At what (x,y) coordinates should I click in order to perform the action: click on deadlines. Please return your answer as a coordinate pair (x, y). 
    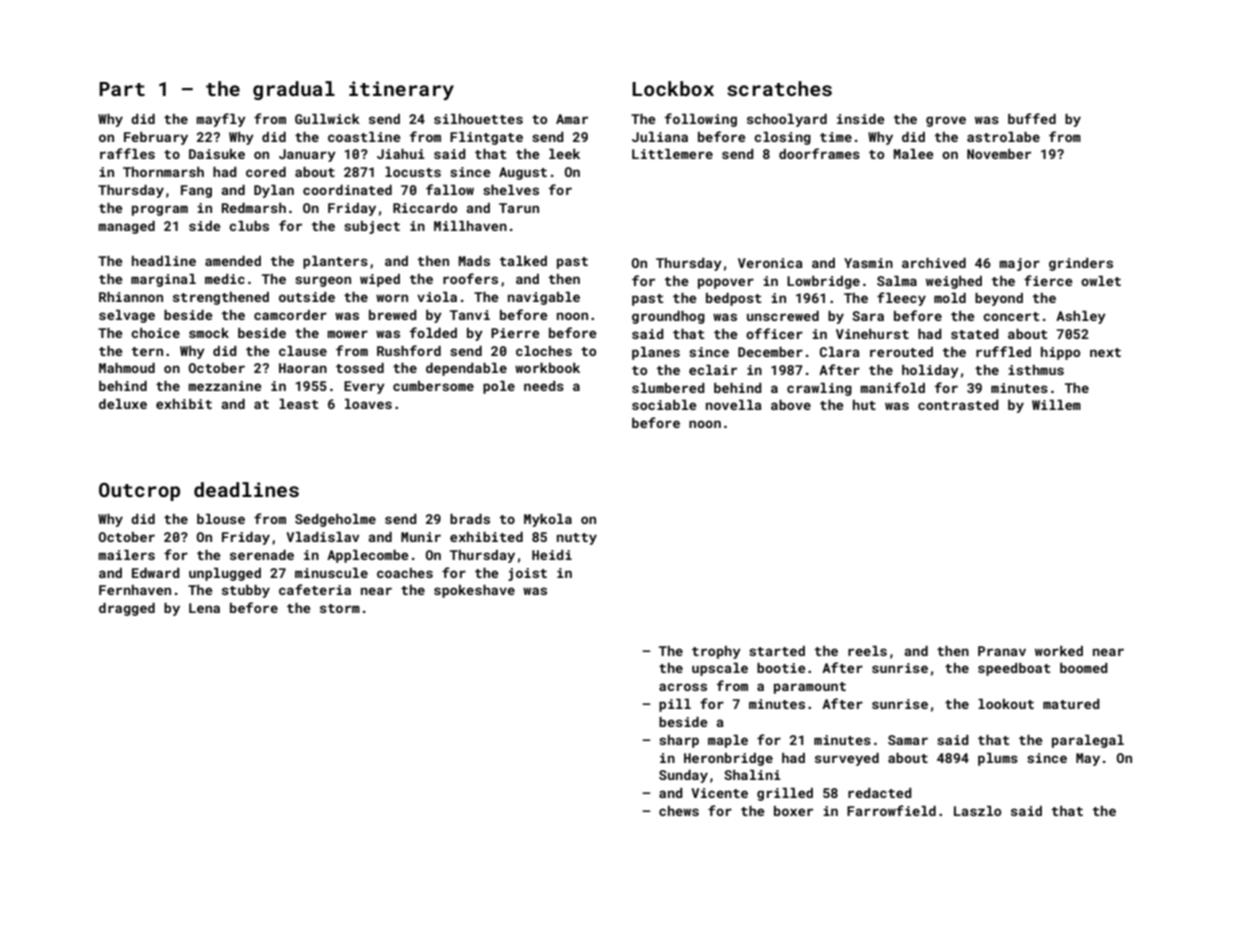
    Looking at the image, I should click on (246, 489).
